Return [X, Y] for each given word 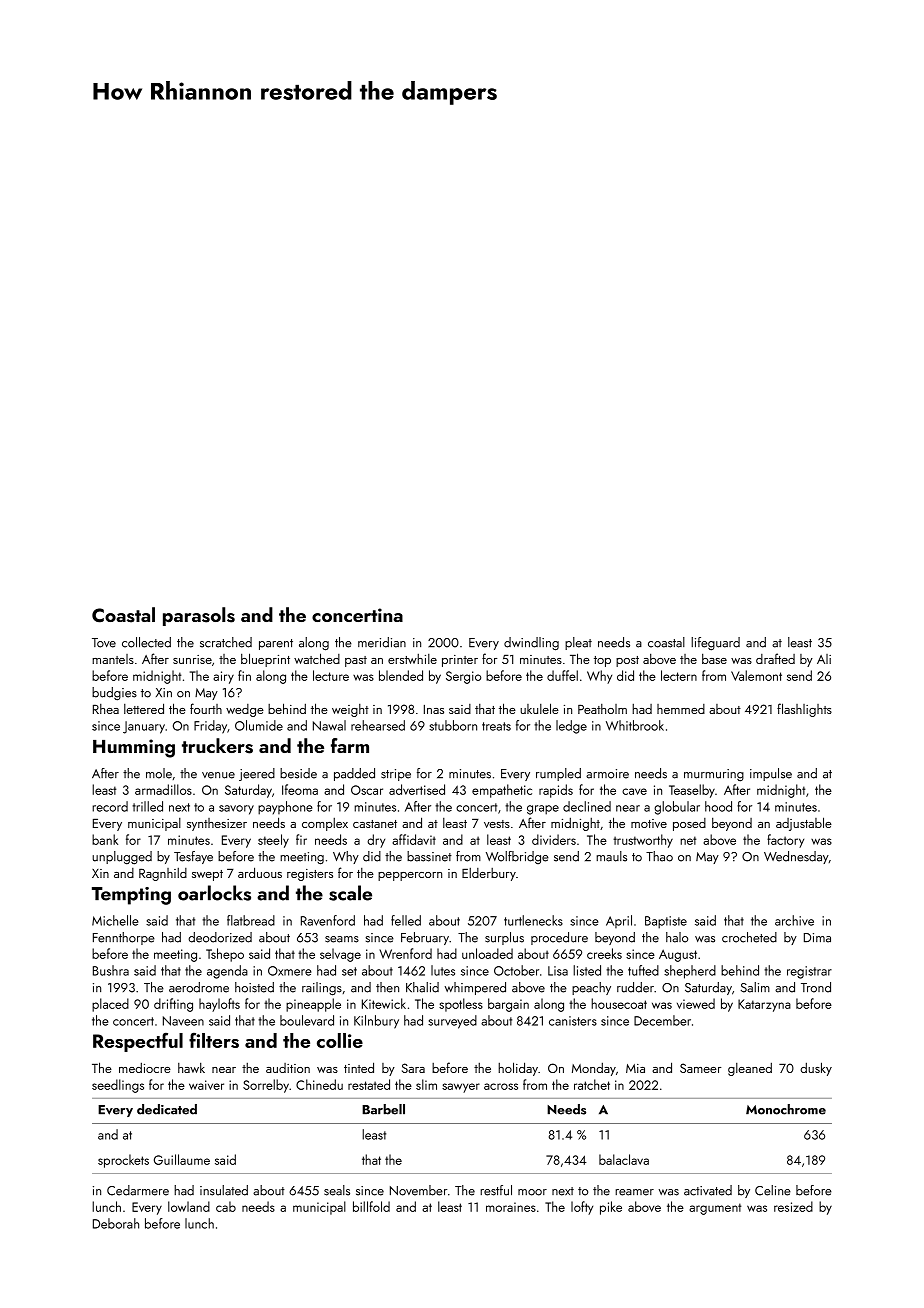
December [662, 1020]
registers [310, 875]
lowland [189, 1206]
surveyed [452, 1022]
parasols [199, 616]
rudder [635, 987]
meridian [382, 642]
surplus [504, 938]
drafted [775, 658]
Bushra [111, 970]
